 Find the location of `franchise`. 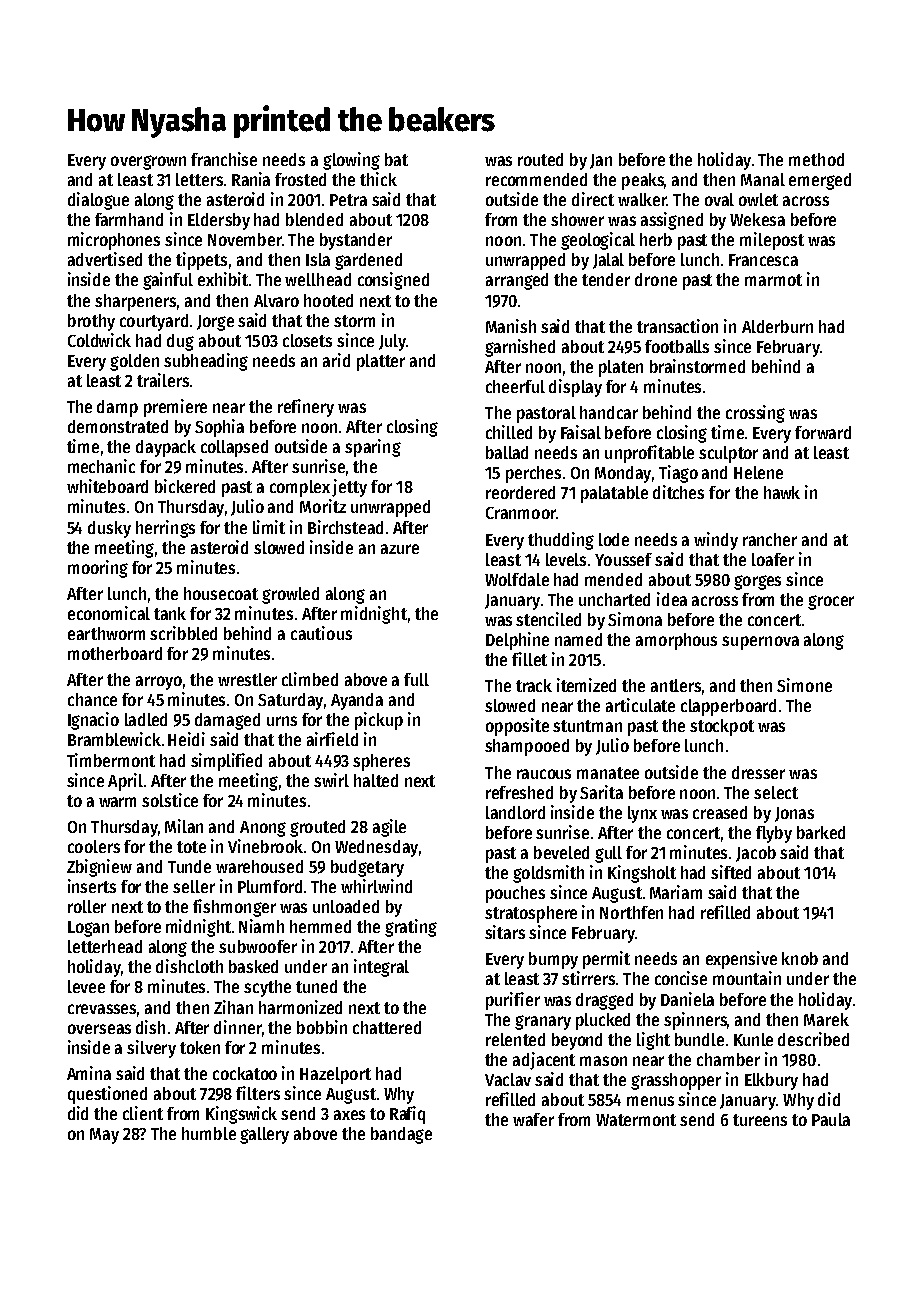

franchise is located at coordinates (224, 159).
